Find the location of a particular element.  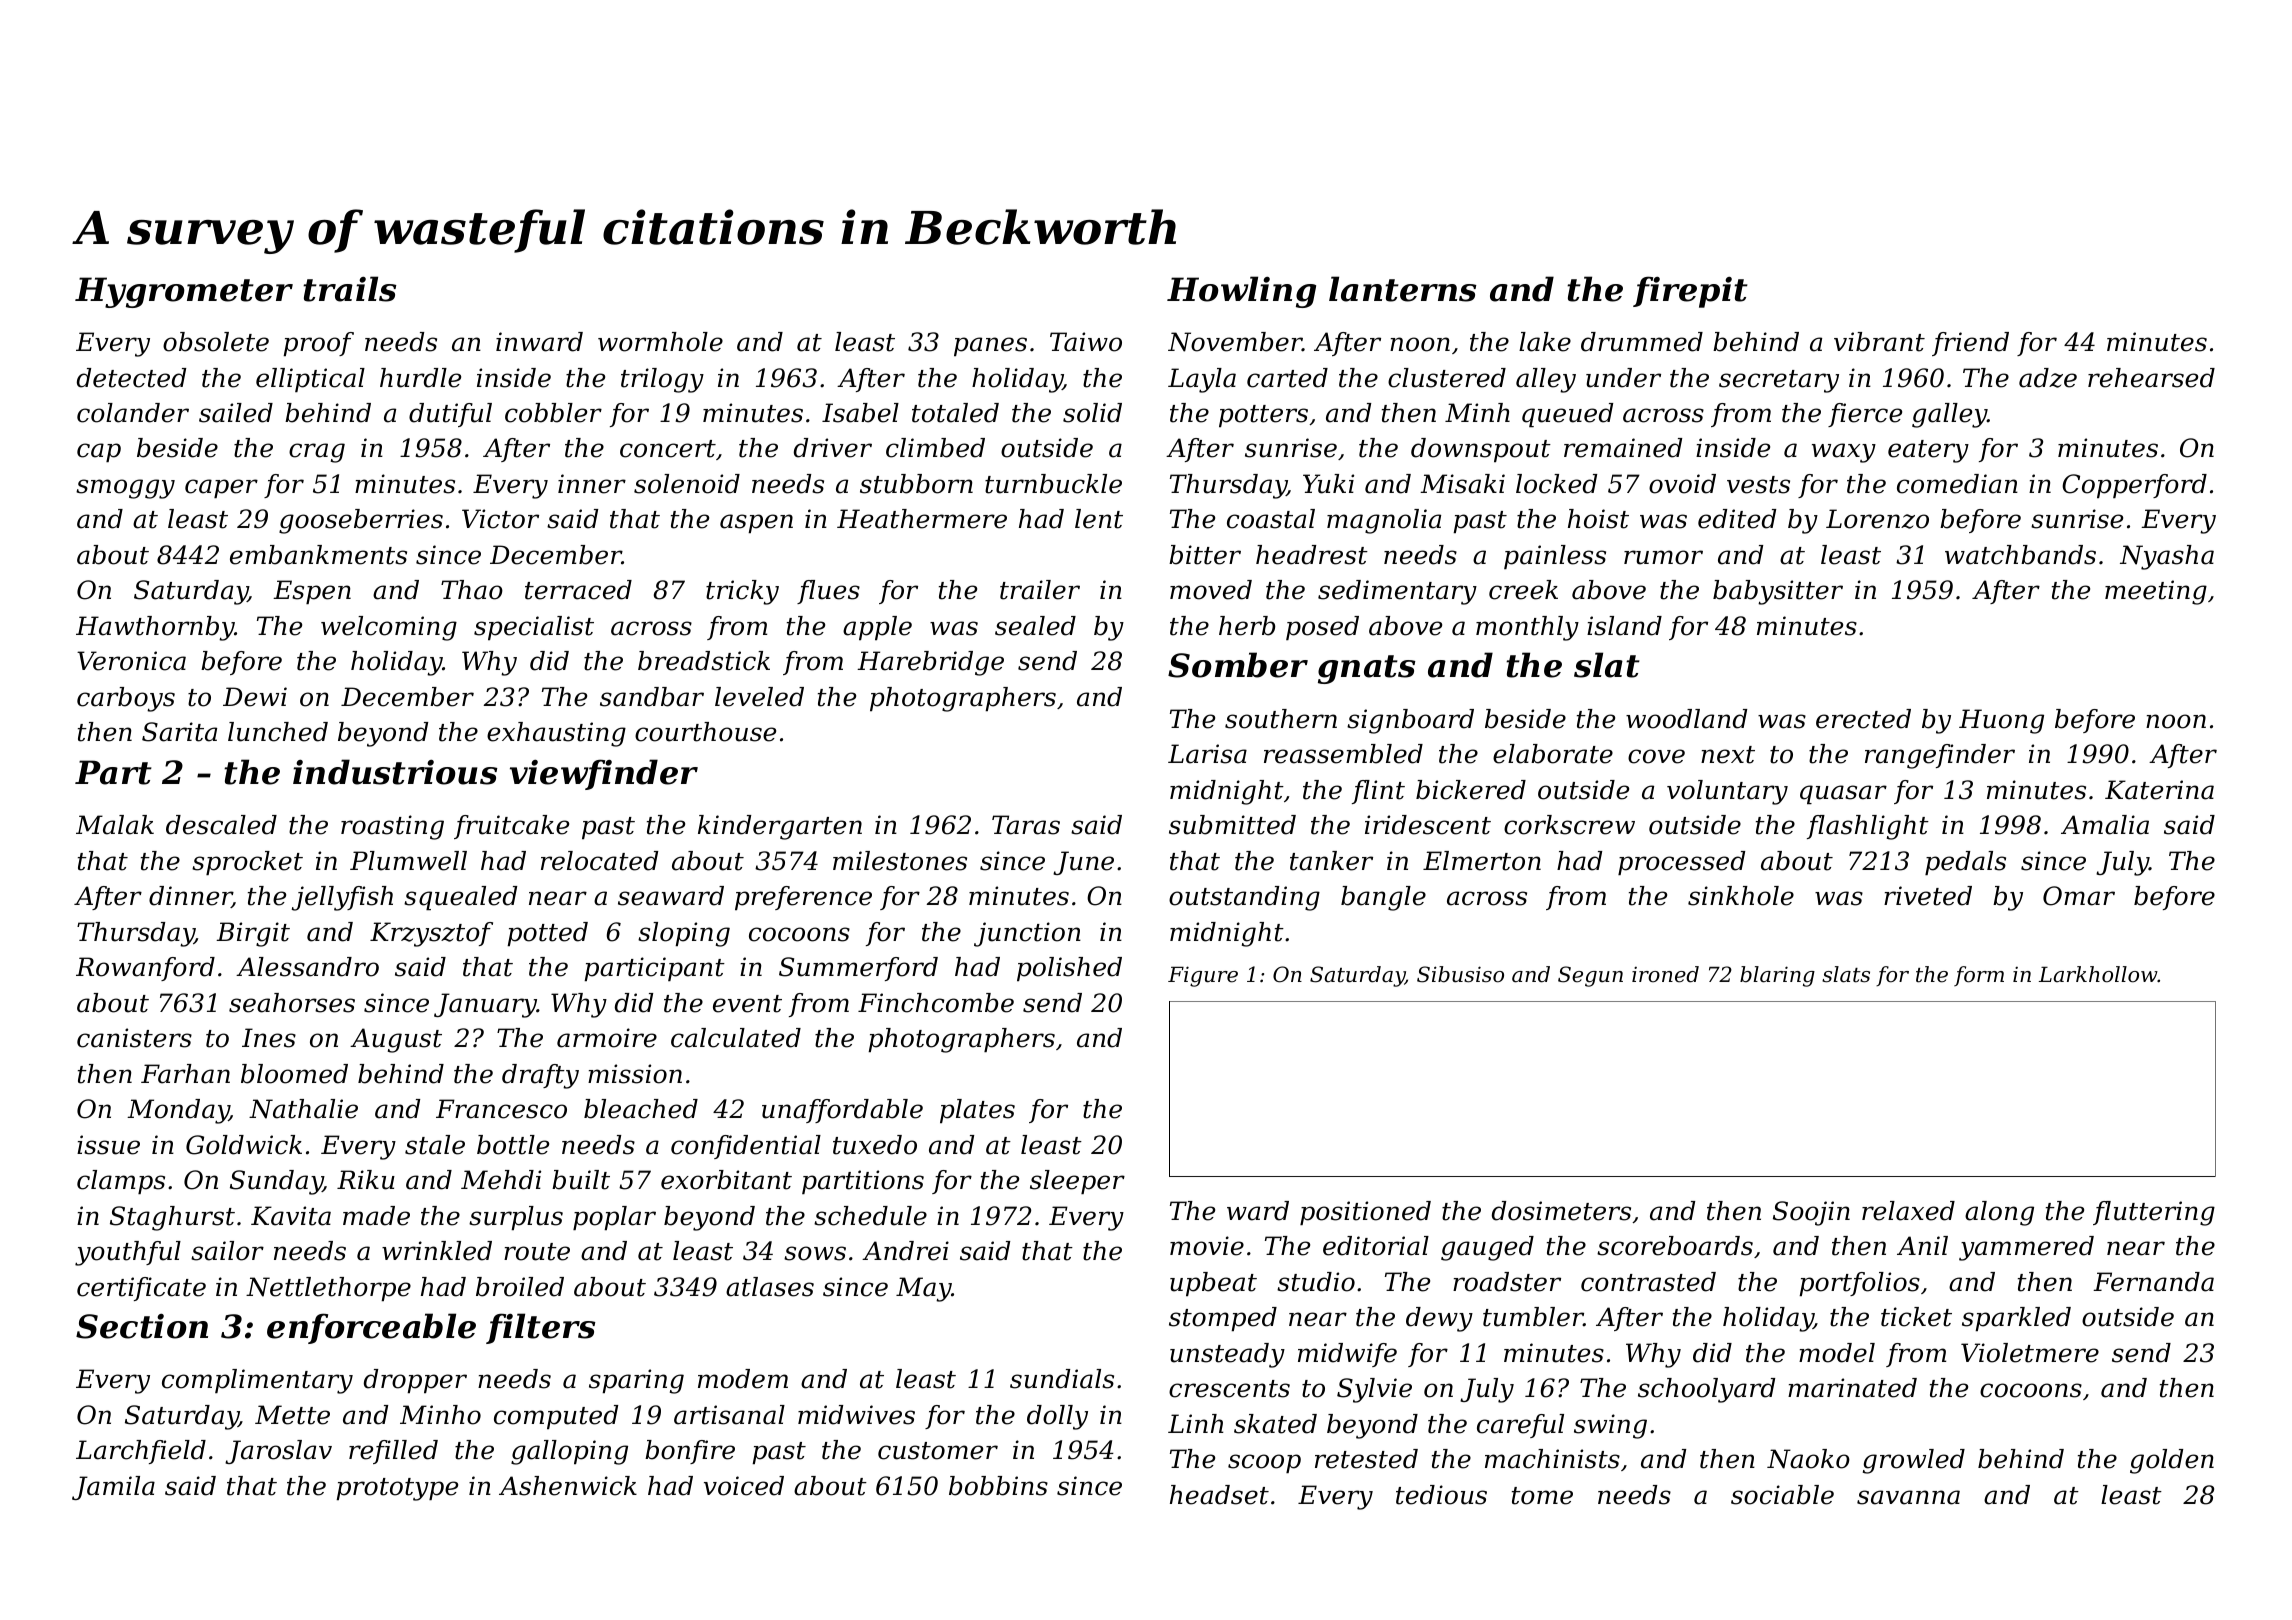

processed is located at coordinates (1681, 863).
